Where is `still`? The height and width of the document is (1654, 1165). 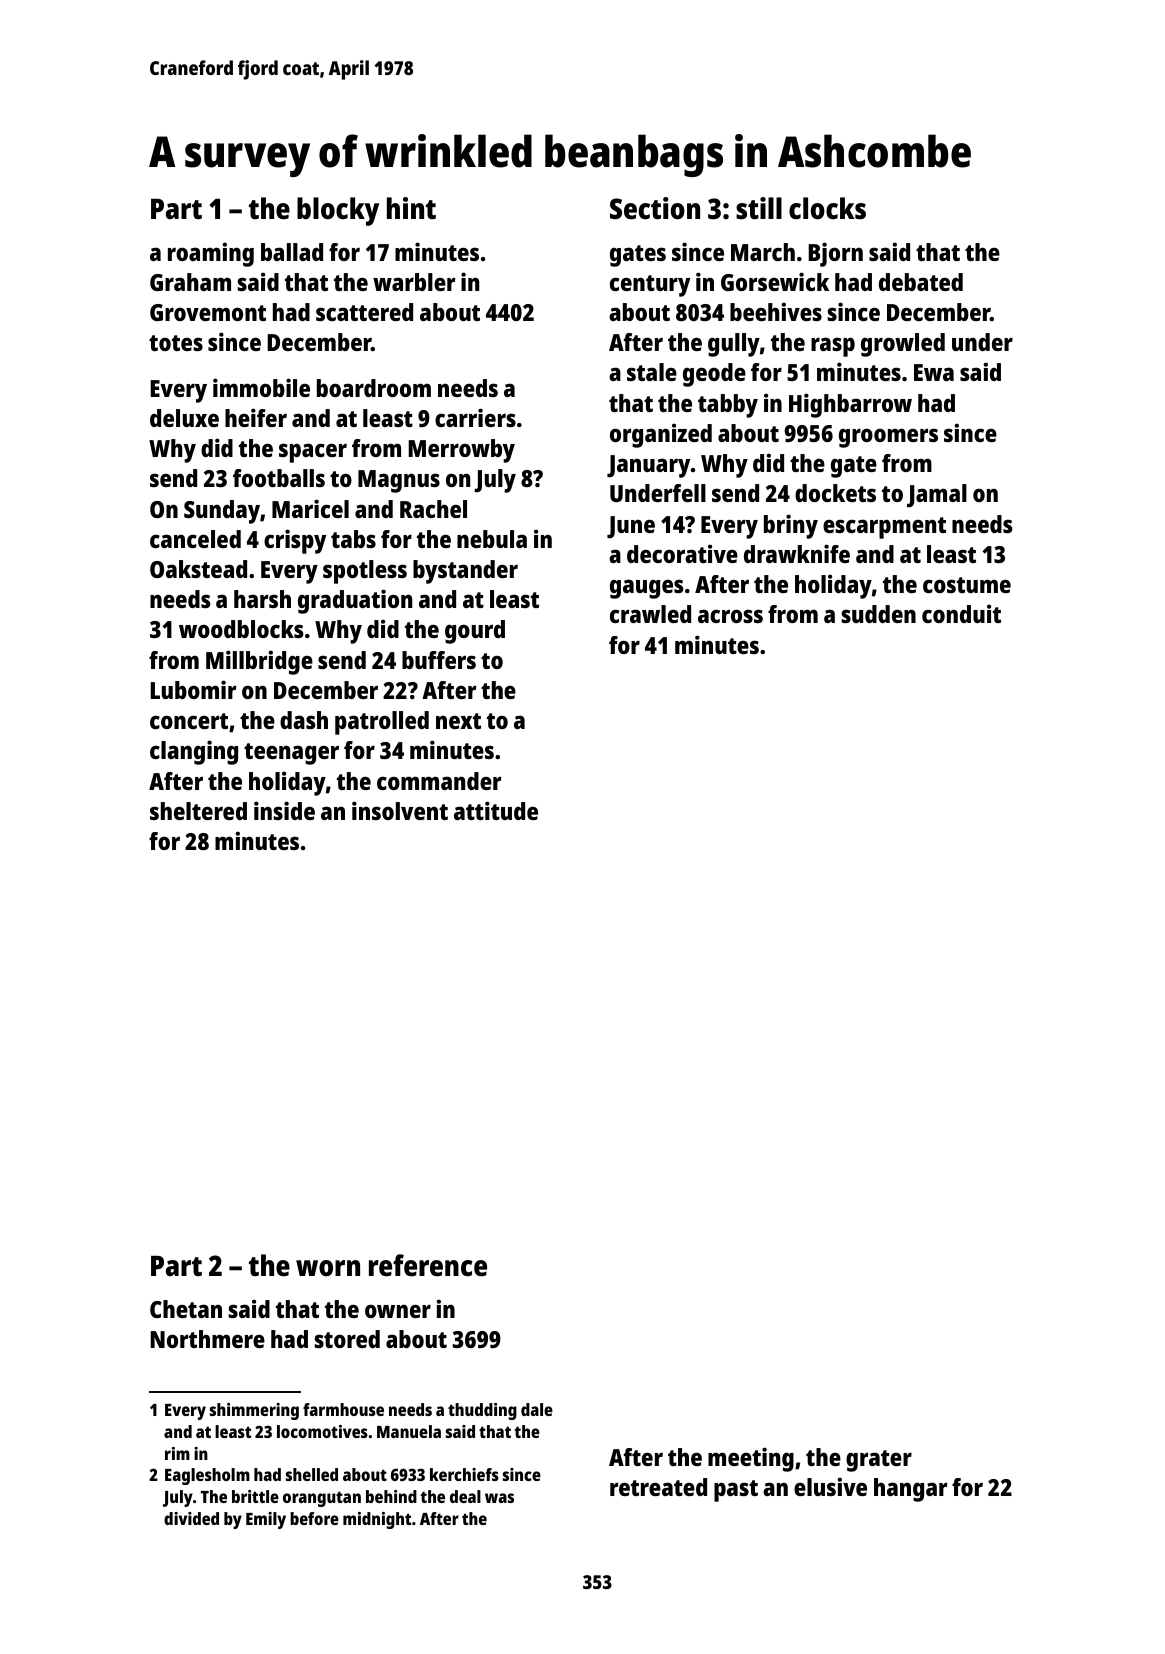
still is located at coordinates (759, 208).
